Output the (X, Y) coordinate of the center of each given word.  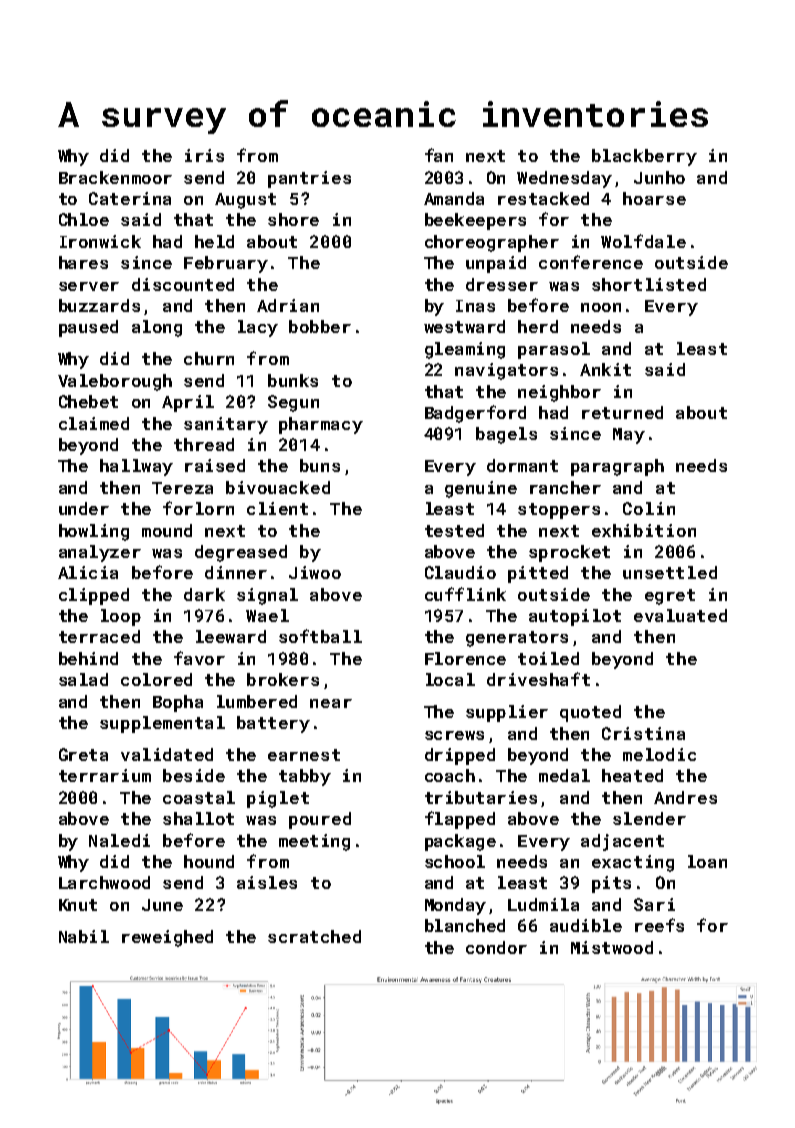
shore (293, 219)
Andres (685, 797)
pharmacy (321, 425)
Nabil (84, 936)
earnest (304, 755)
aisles (267, 882)
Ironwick (100, 241)
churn (209, 358)
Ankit (605, 369)
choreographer (492, 243)
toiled (548, 658)
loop (121, 617)
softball (320, 636)
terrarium (105, 775)
